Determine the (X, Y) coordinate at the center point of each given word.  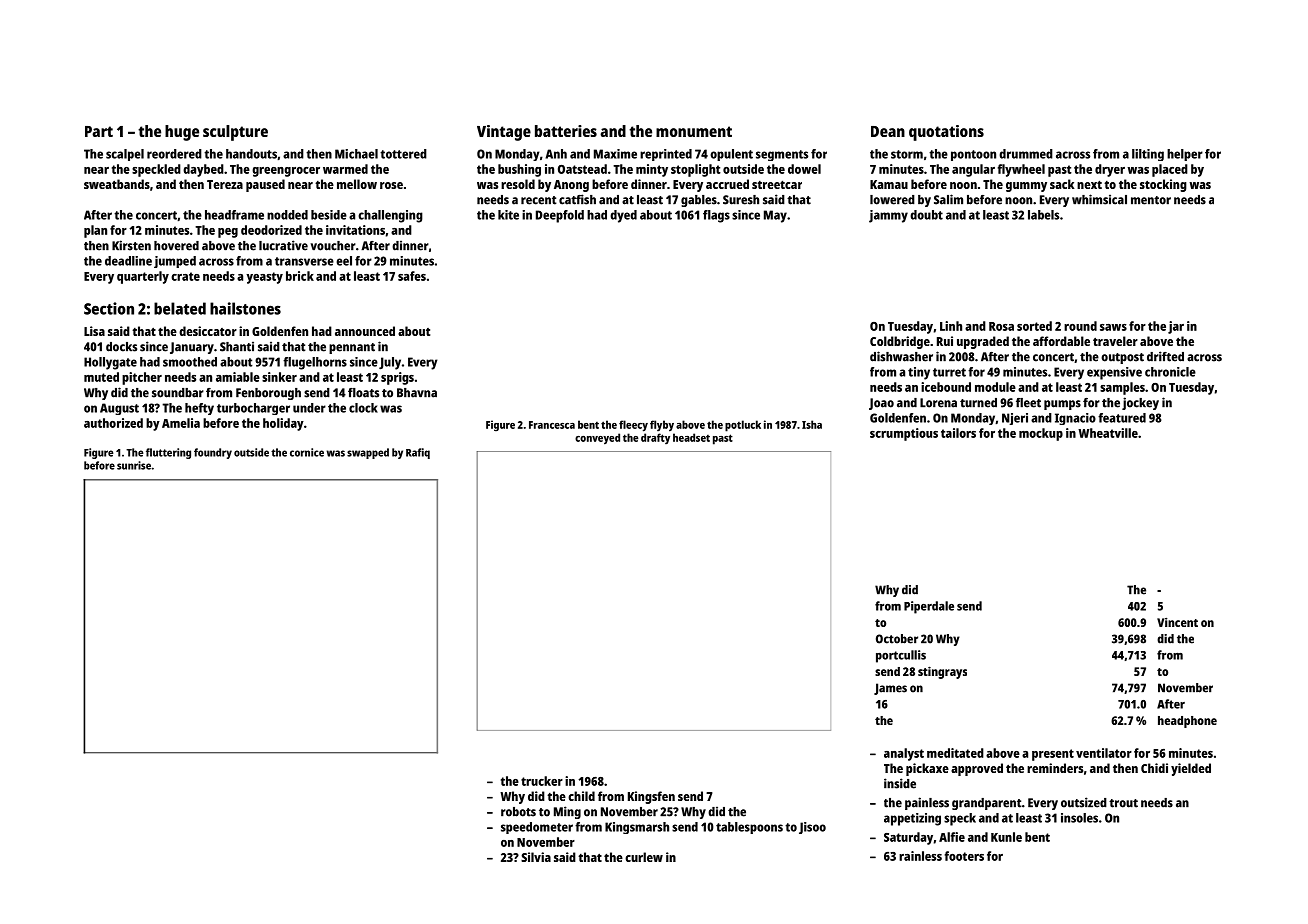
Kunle (1006, 837)
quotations (946, 133)
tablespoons (749, 828)
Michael (356, 154)
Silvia (536, 857)
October (897, 639)
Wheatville (1108, 433)
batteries (566, 131)
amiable (238, 377)
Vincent (1177, 622)
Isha (812, 424)
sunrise (134, 465)
